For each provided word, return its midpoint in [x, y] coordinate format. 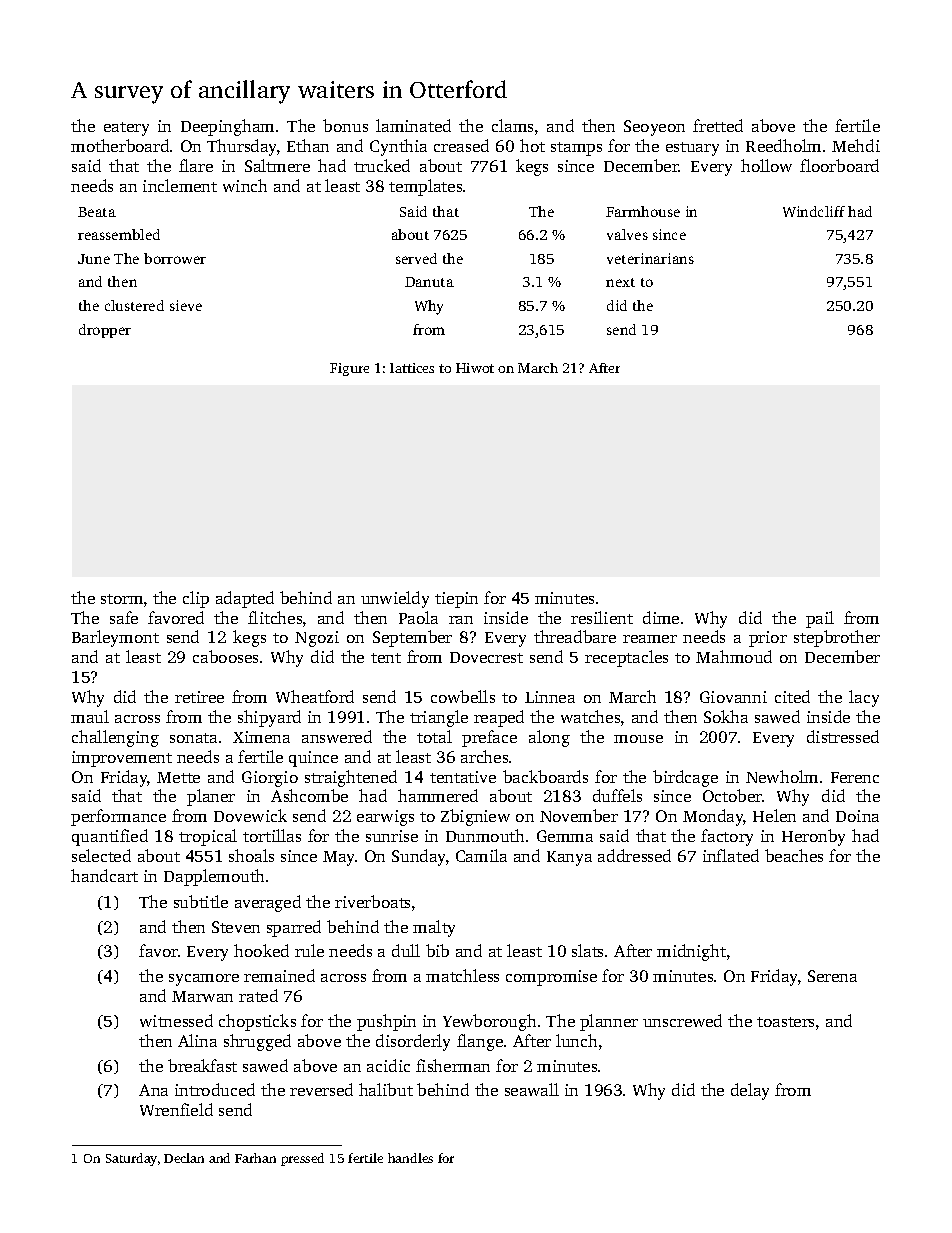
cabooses [225, 656]
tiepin [456, 600]
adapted [245, 599]
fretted [718, 125]
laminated [413, 125]
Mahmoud [734, 656]
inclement [180, 185]
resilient [602, 617]
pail [820, 619]
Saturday [131, 1159]
